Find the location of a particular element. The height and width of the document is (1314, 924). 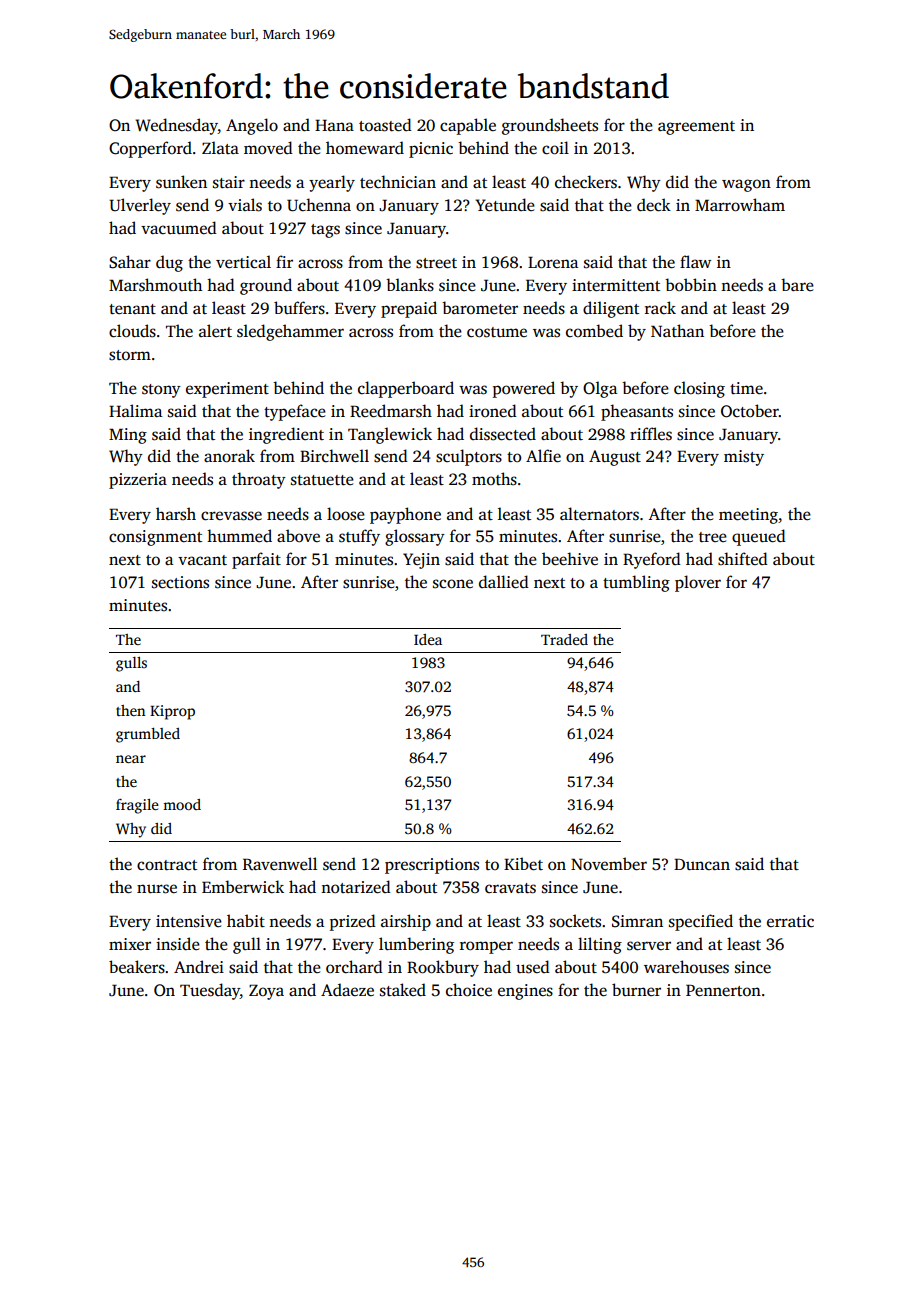

cravats is located at coordinates (510, 888).
